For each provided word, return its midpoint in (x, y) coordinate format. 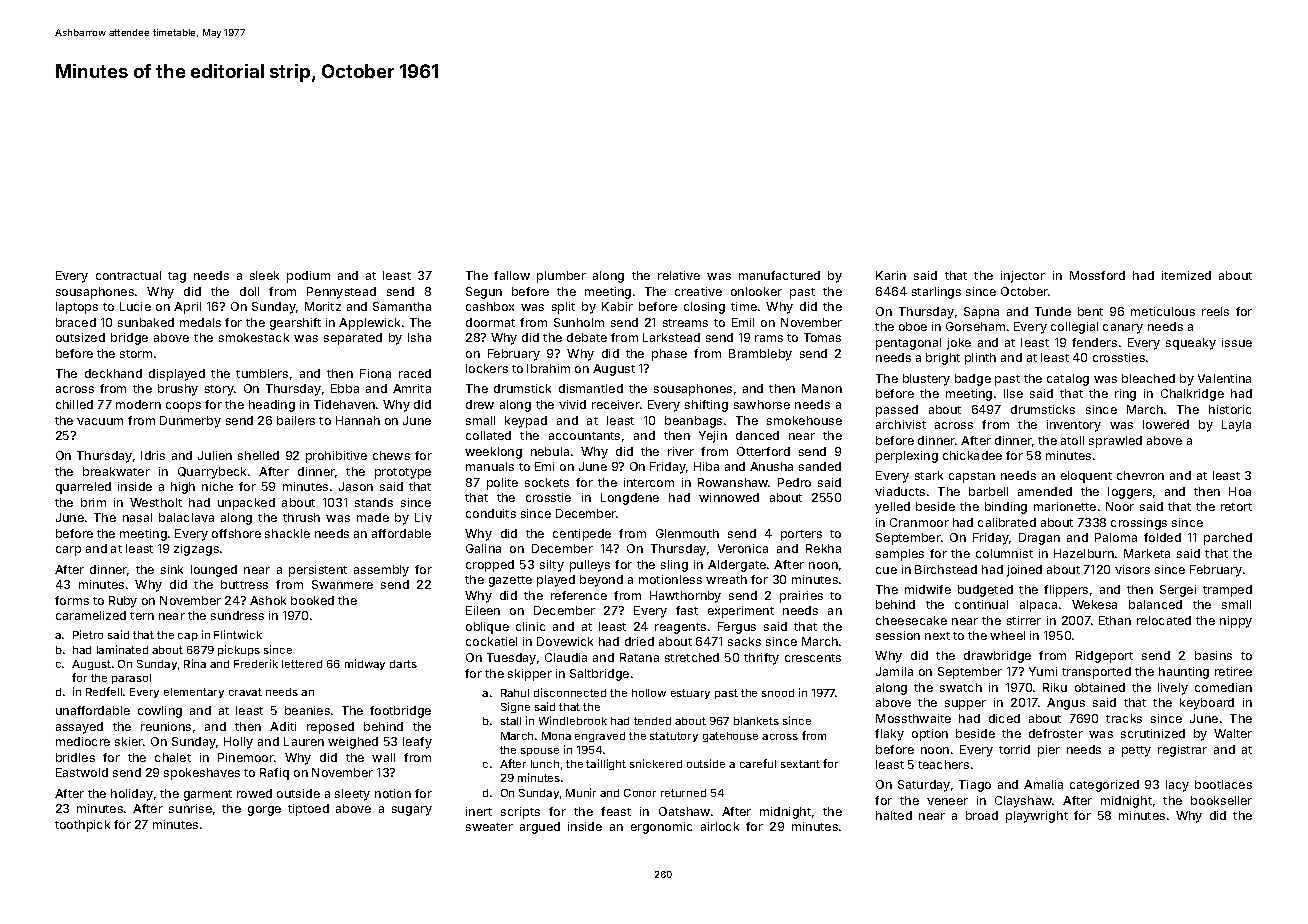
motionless (670, 579)
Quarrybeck (212, 473)
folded (1162, 537)
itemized (1186, 275)
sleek (264, 275)
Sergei (1178, 591)
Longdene (630, 499)
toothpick (82, 826)
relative (679, 275)
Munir (581, 792)
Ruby (123, 602)
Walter (1233, 733)
